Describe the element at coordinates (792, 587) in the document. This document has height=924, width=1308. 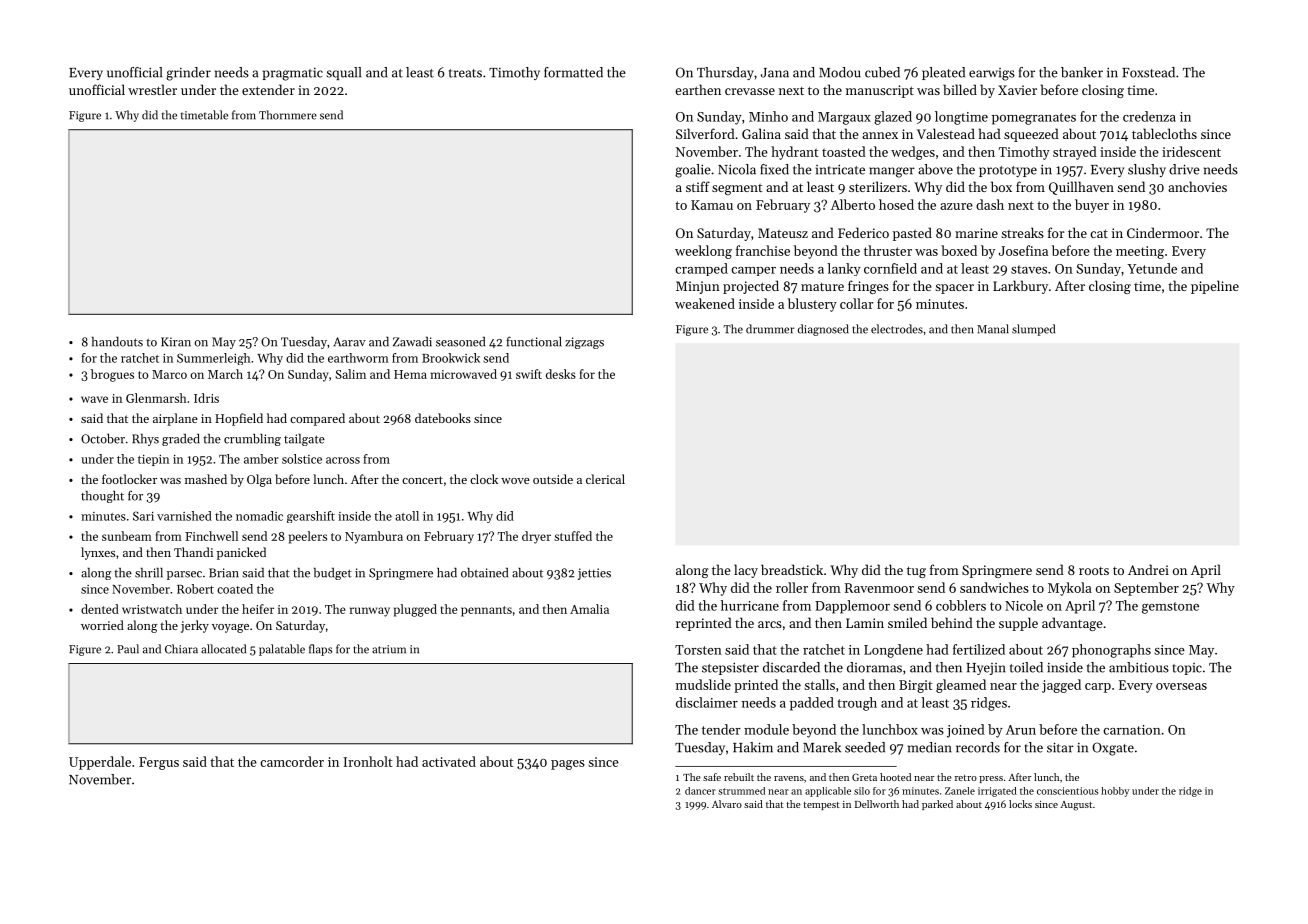
I see `roller` at that location.
